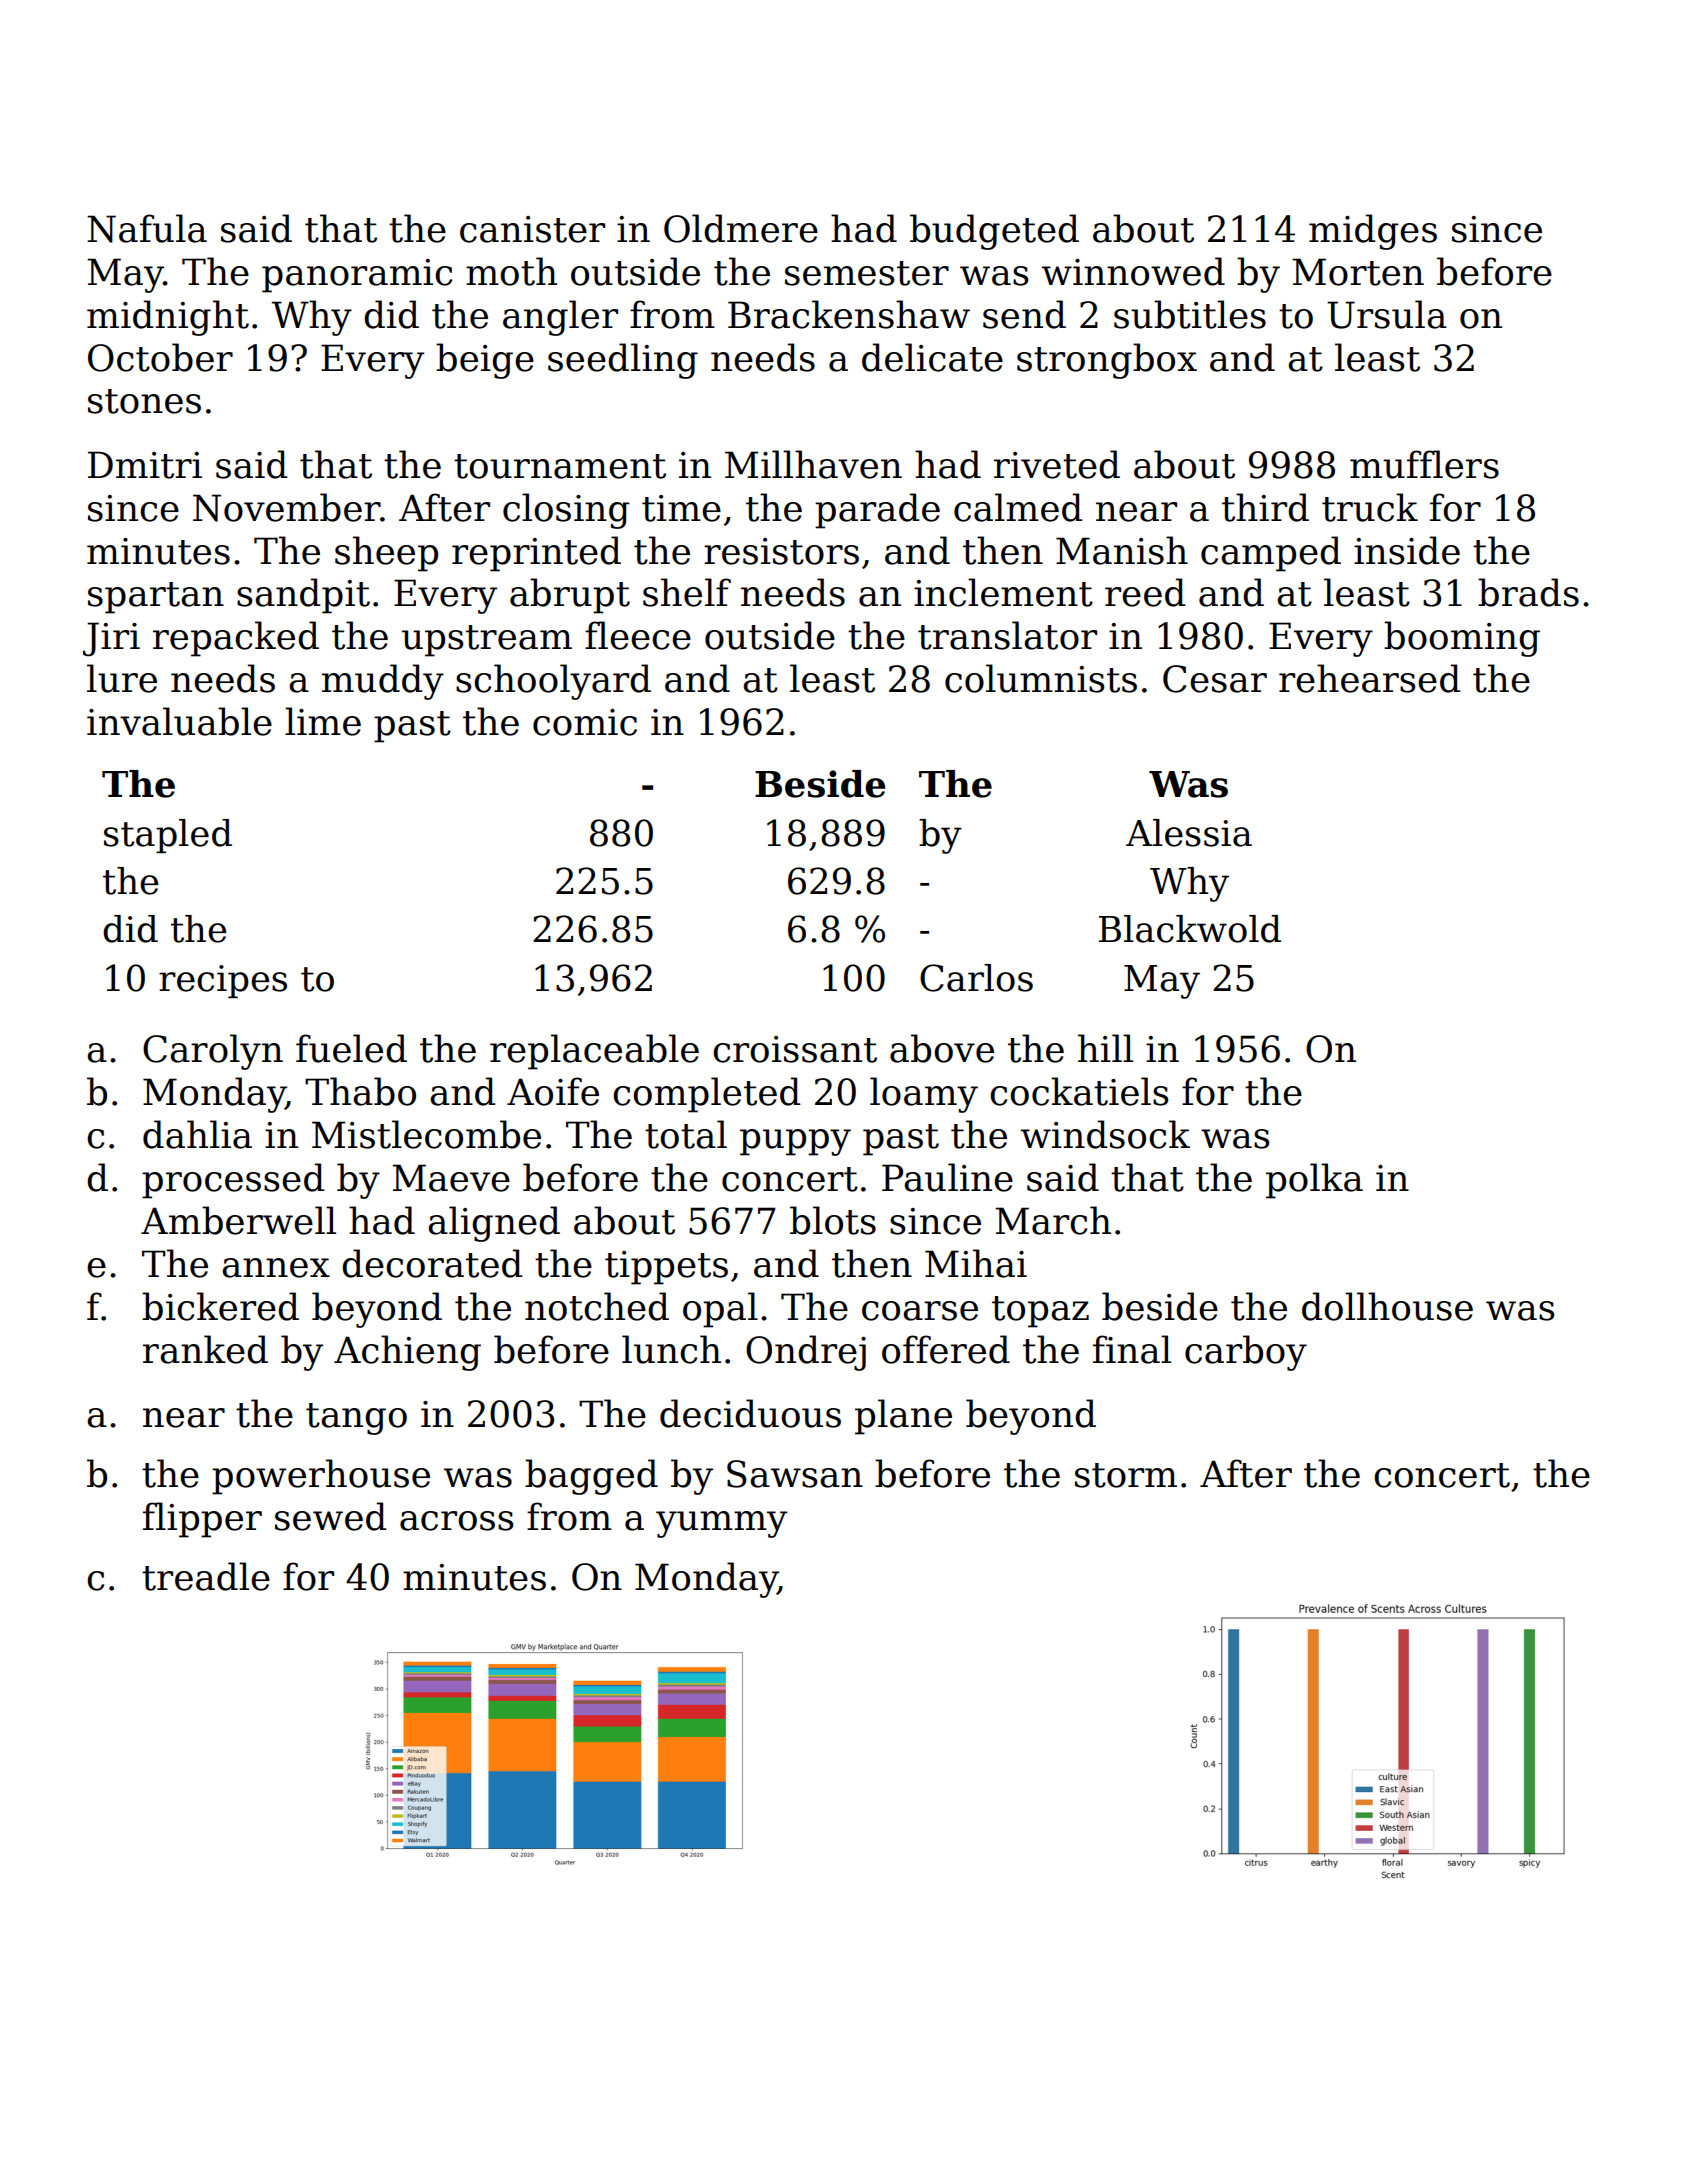  I want to click on Alessia, so click(1189, 833).
